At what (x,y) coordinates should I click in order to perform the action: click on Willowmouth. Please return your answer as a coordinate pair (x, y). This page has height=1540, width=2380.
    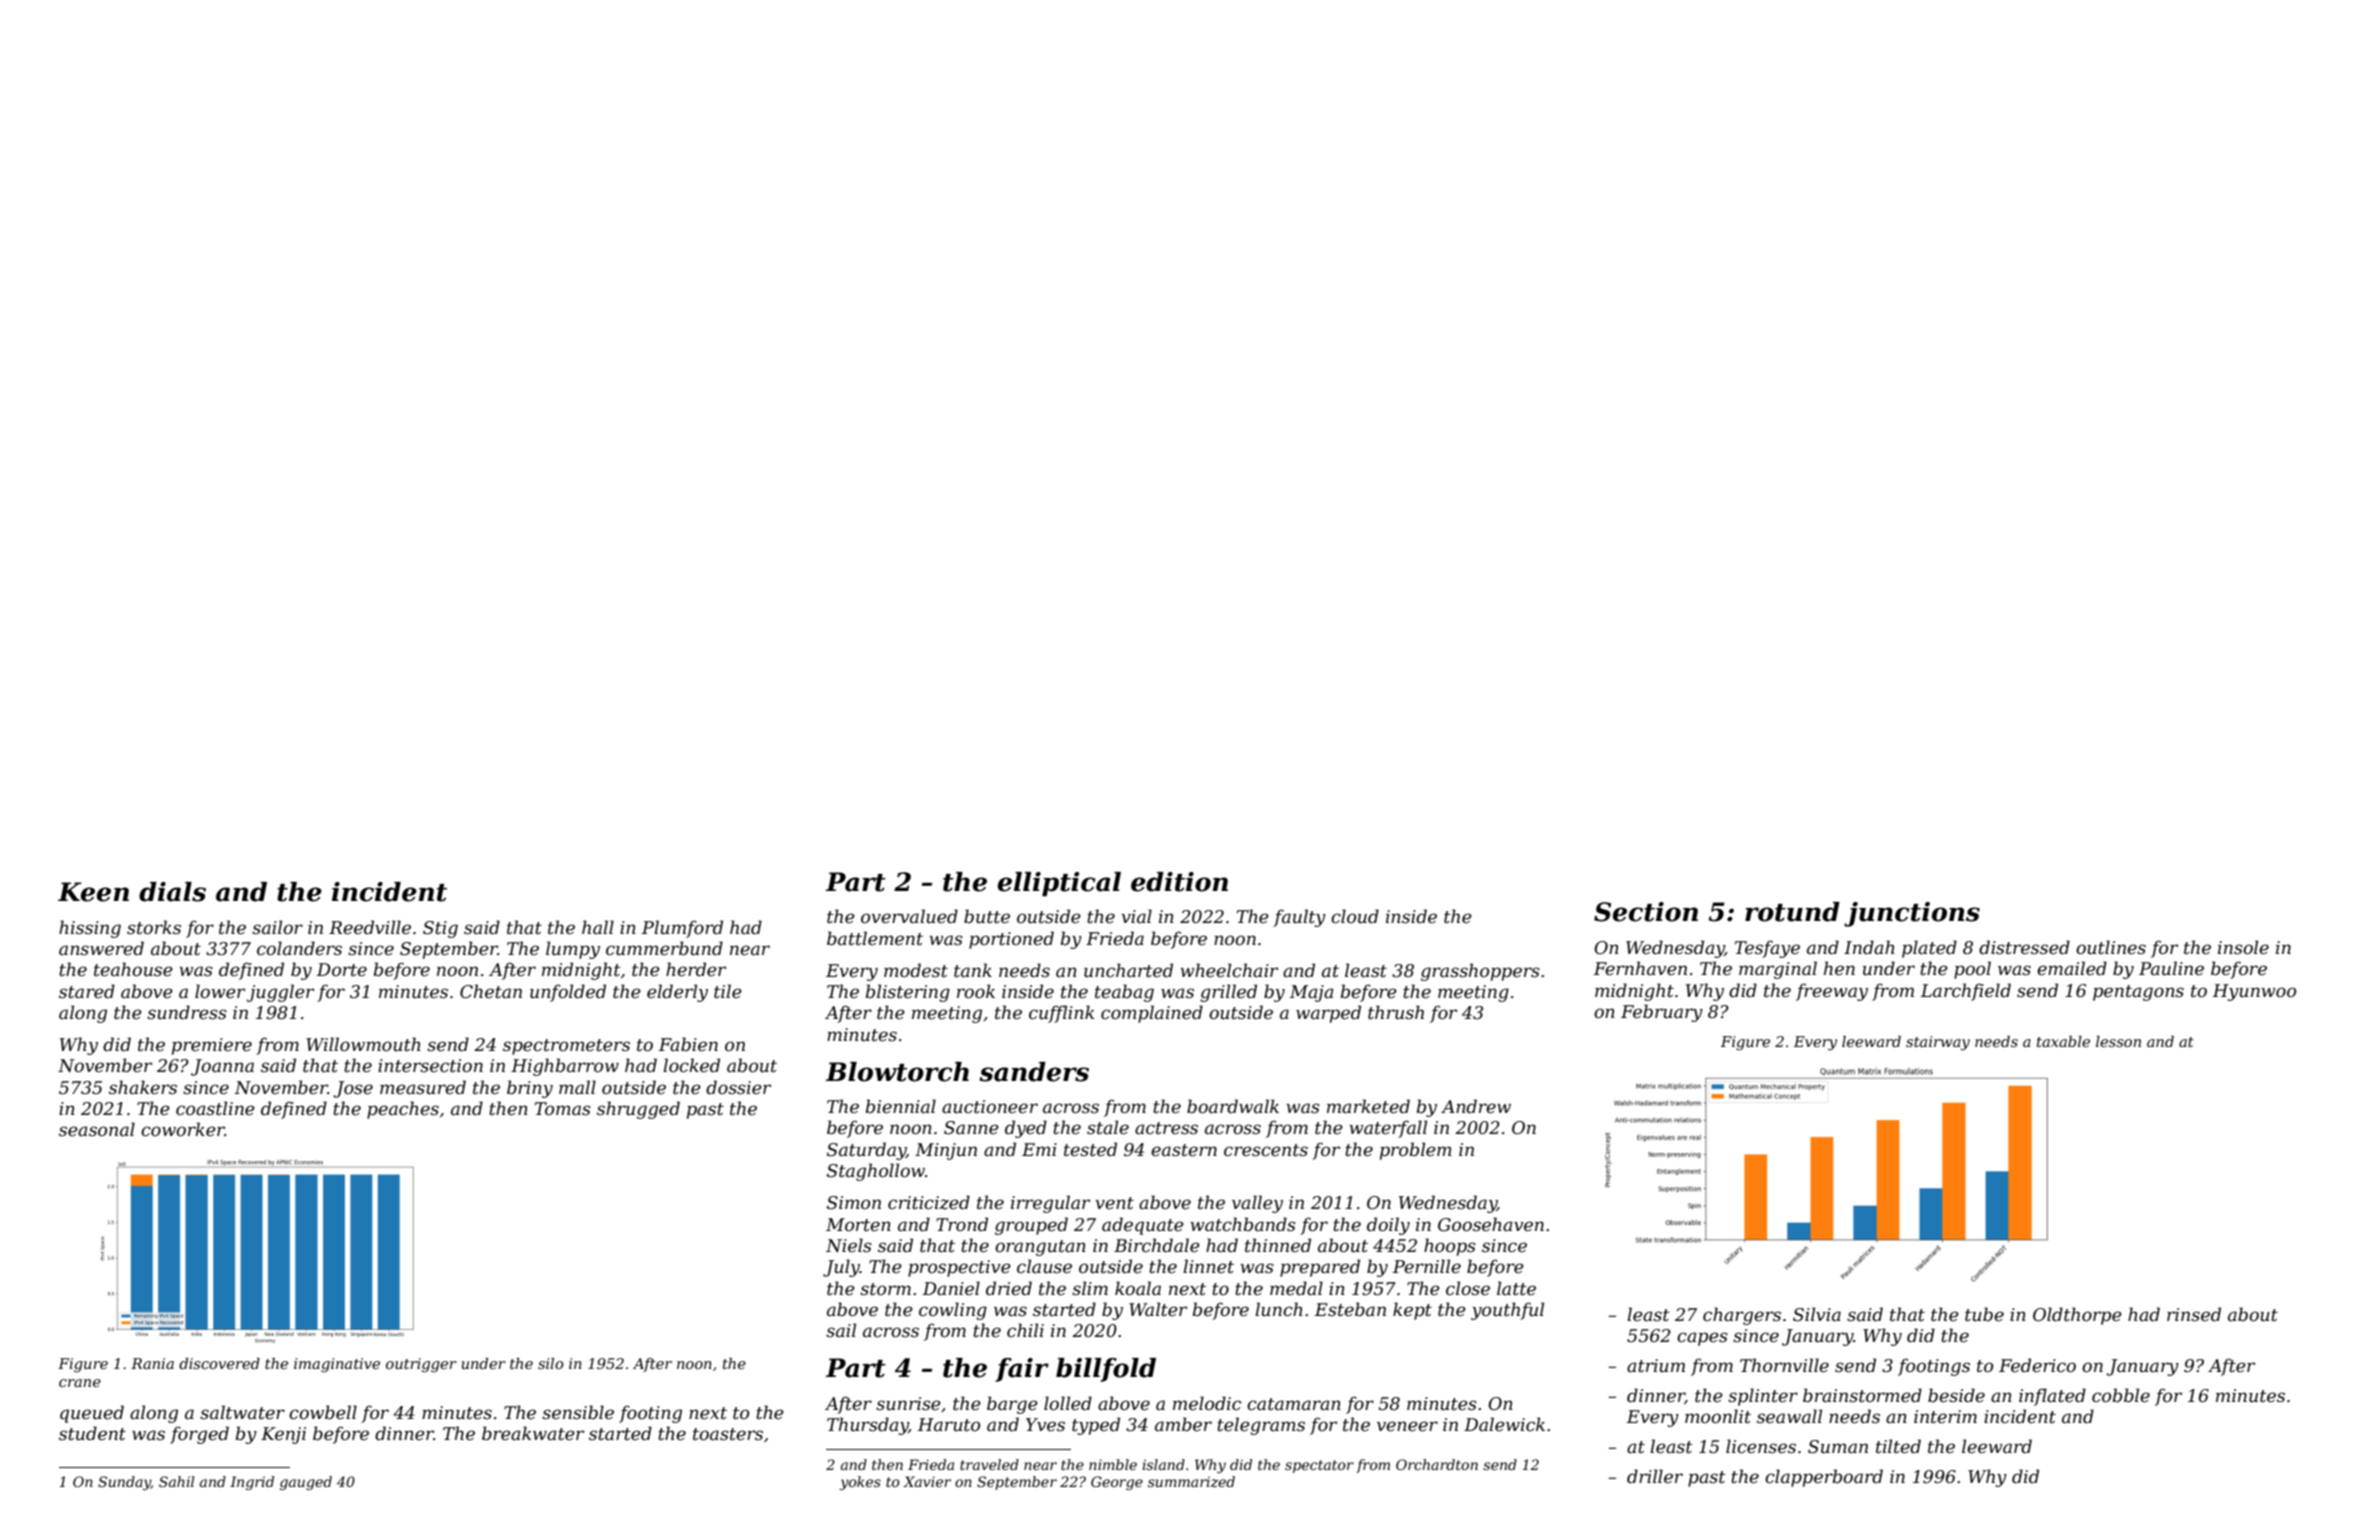
    Looking at the image, I should click on (363, 1044).
